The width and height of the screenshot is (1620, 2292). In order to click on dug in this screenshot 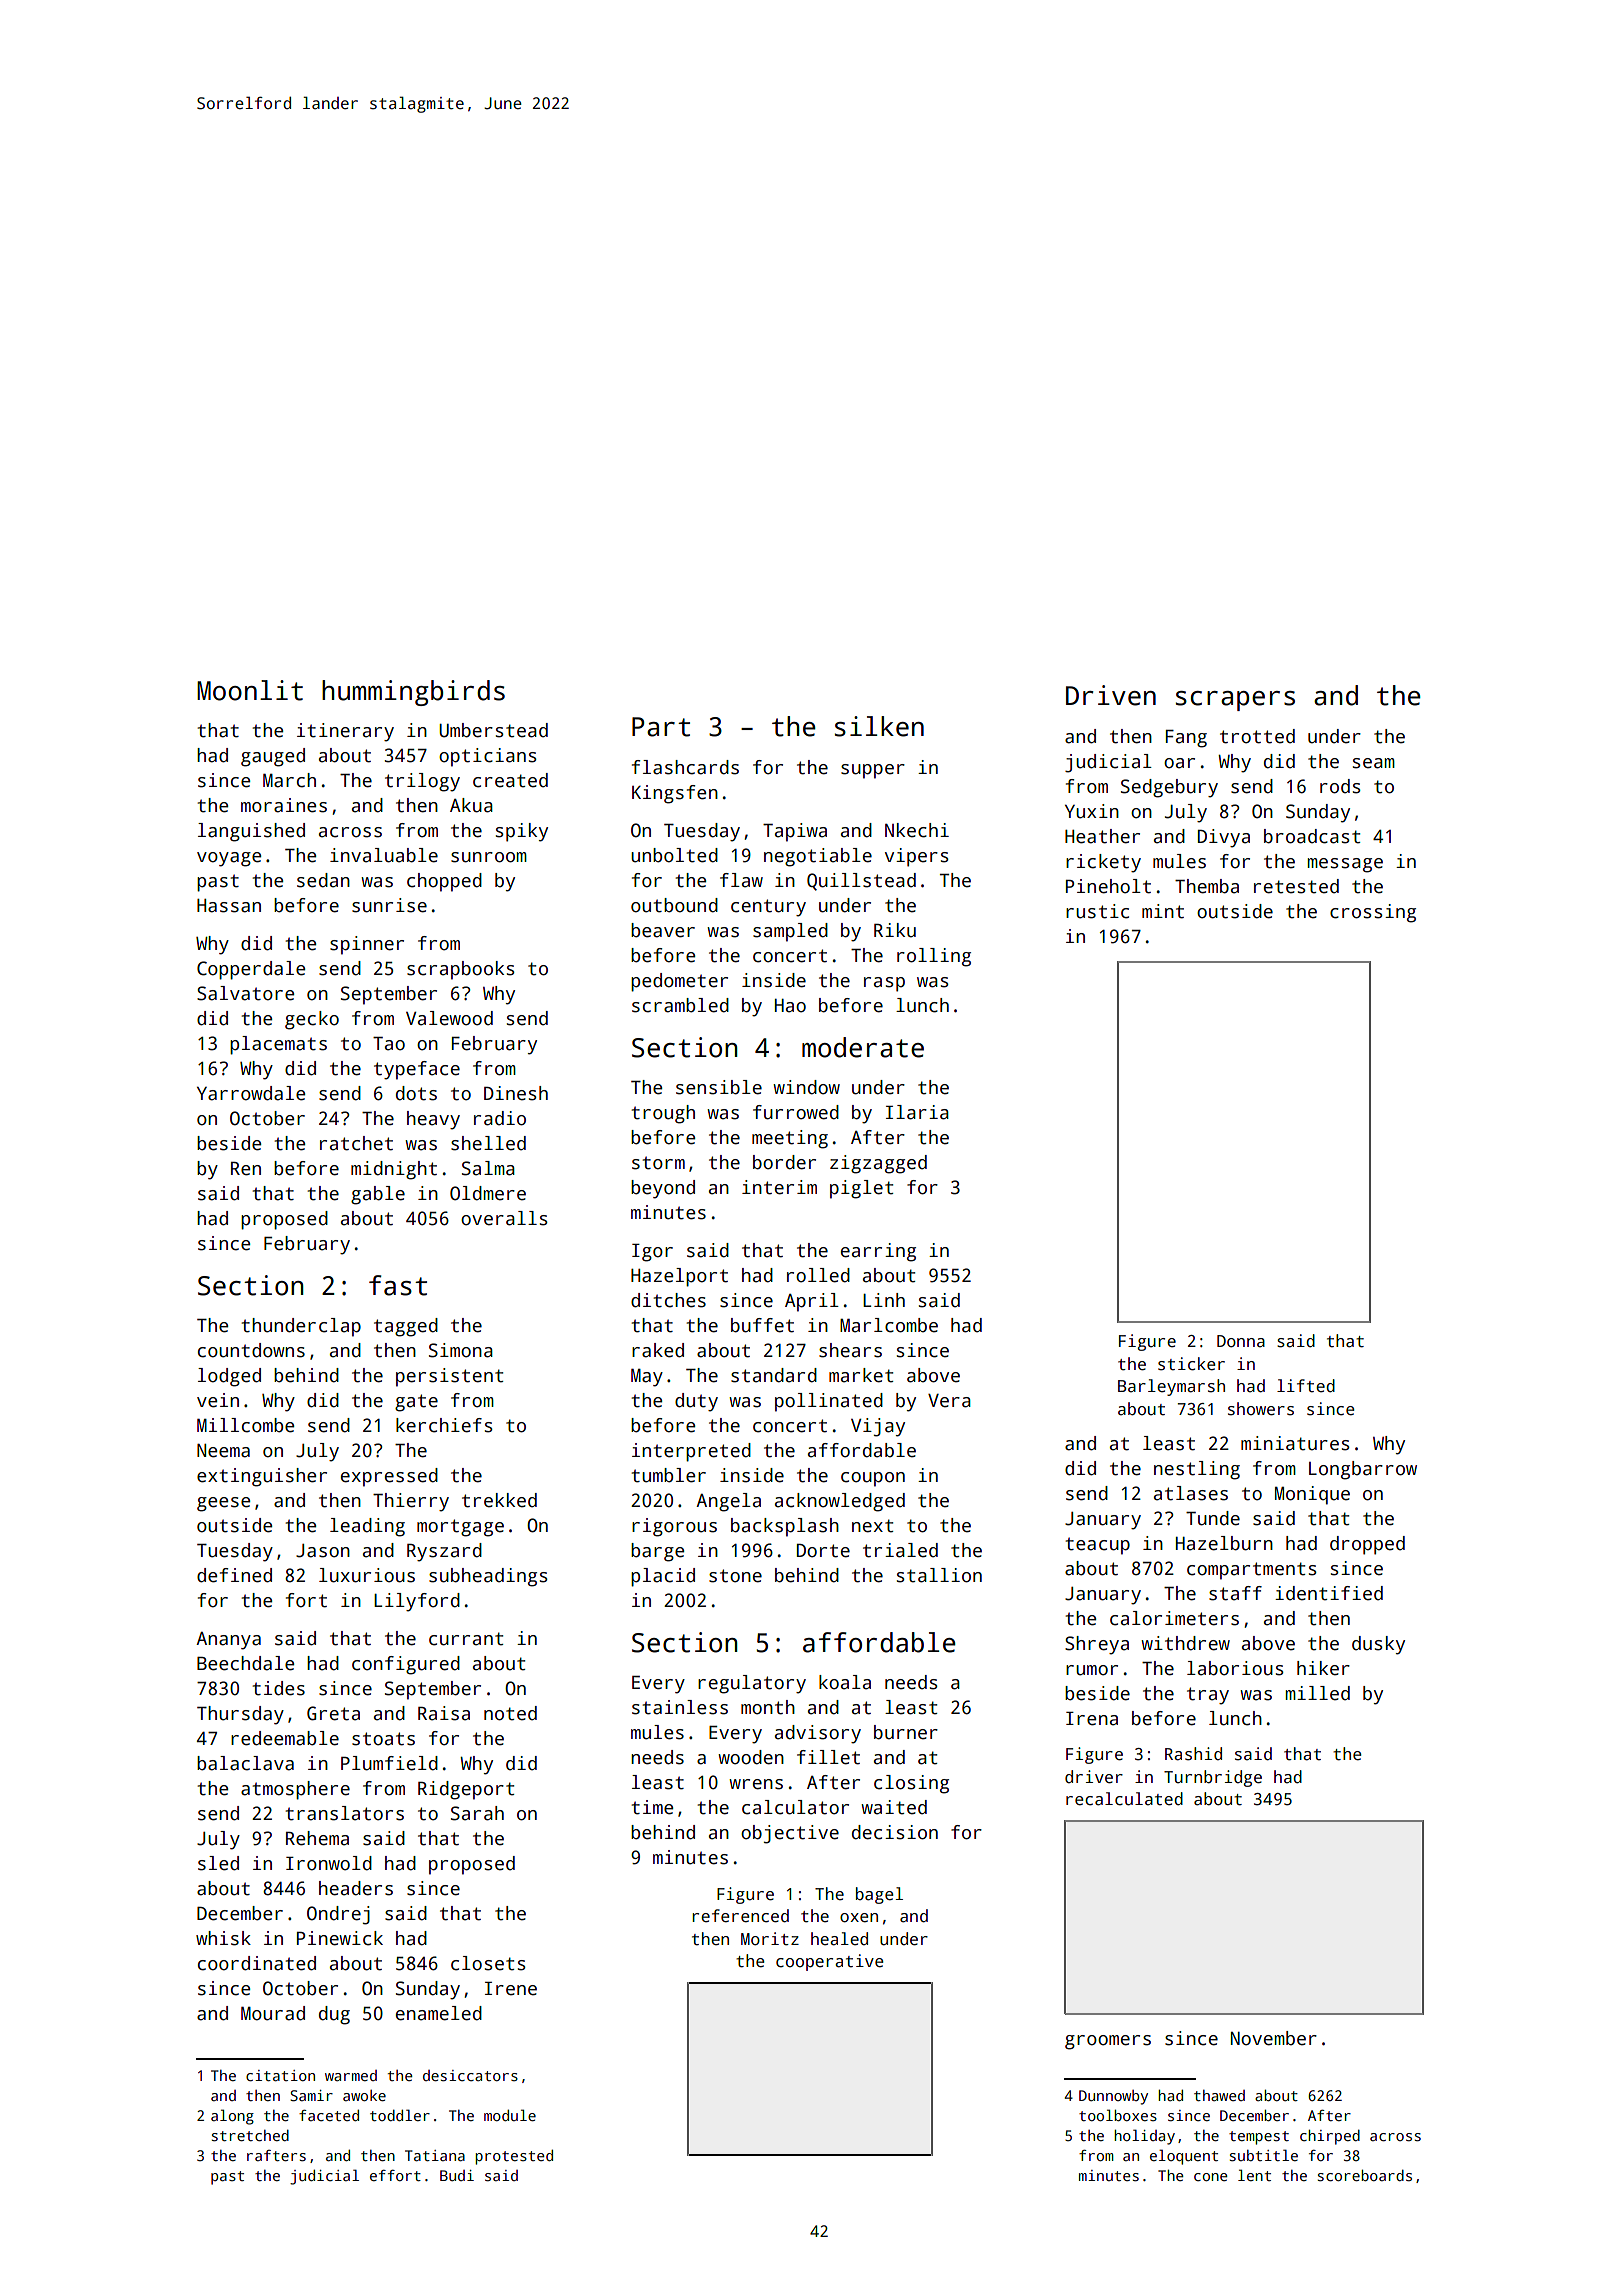, I will do `click(334, 2015)`.
